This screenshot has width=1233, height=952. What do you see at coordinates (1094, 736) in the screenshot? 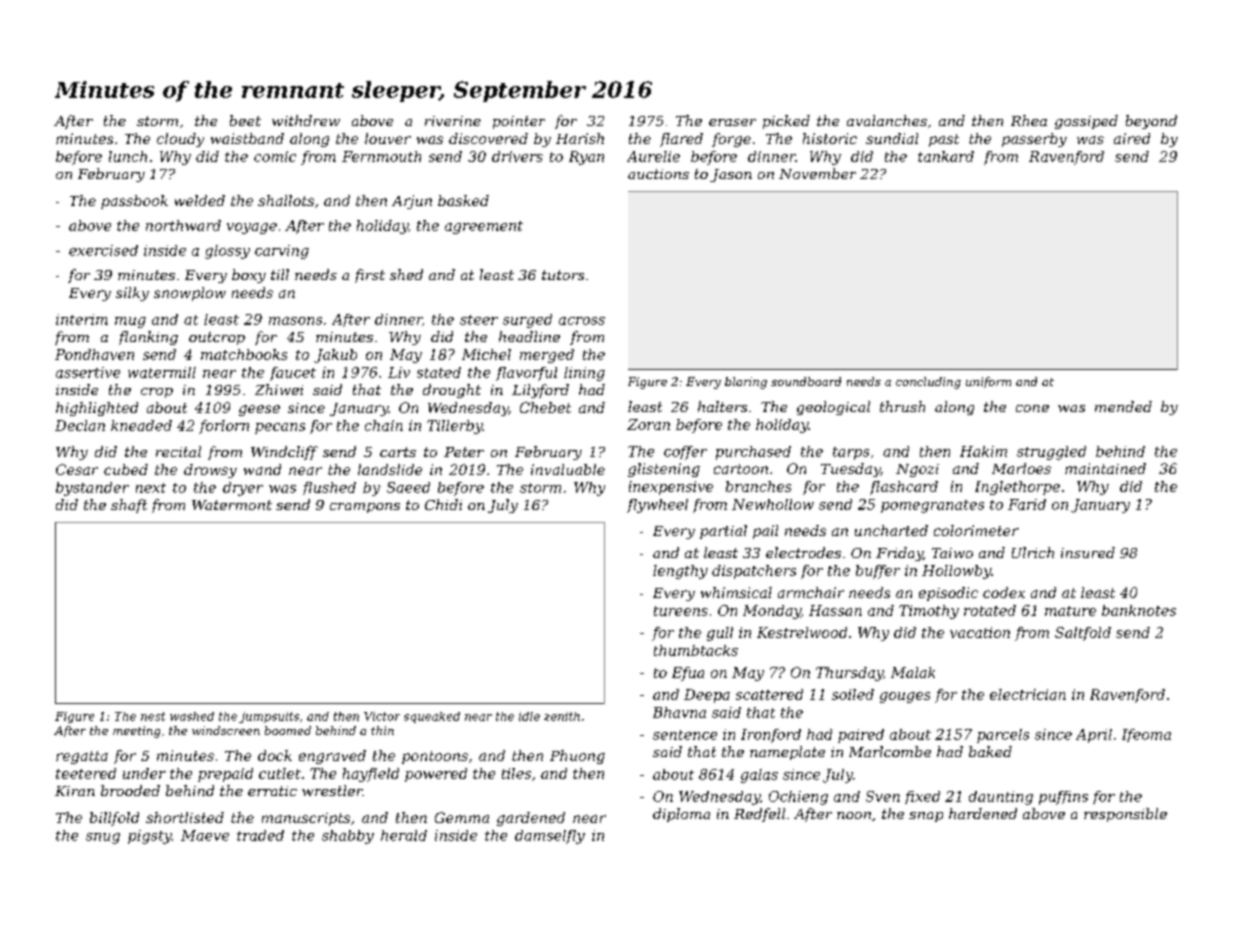
I see `April` at bounding box center [1094, 736].
